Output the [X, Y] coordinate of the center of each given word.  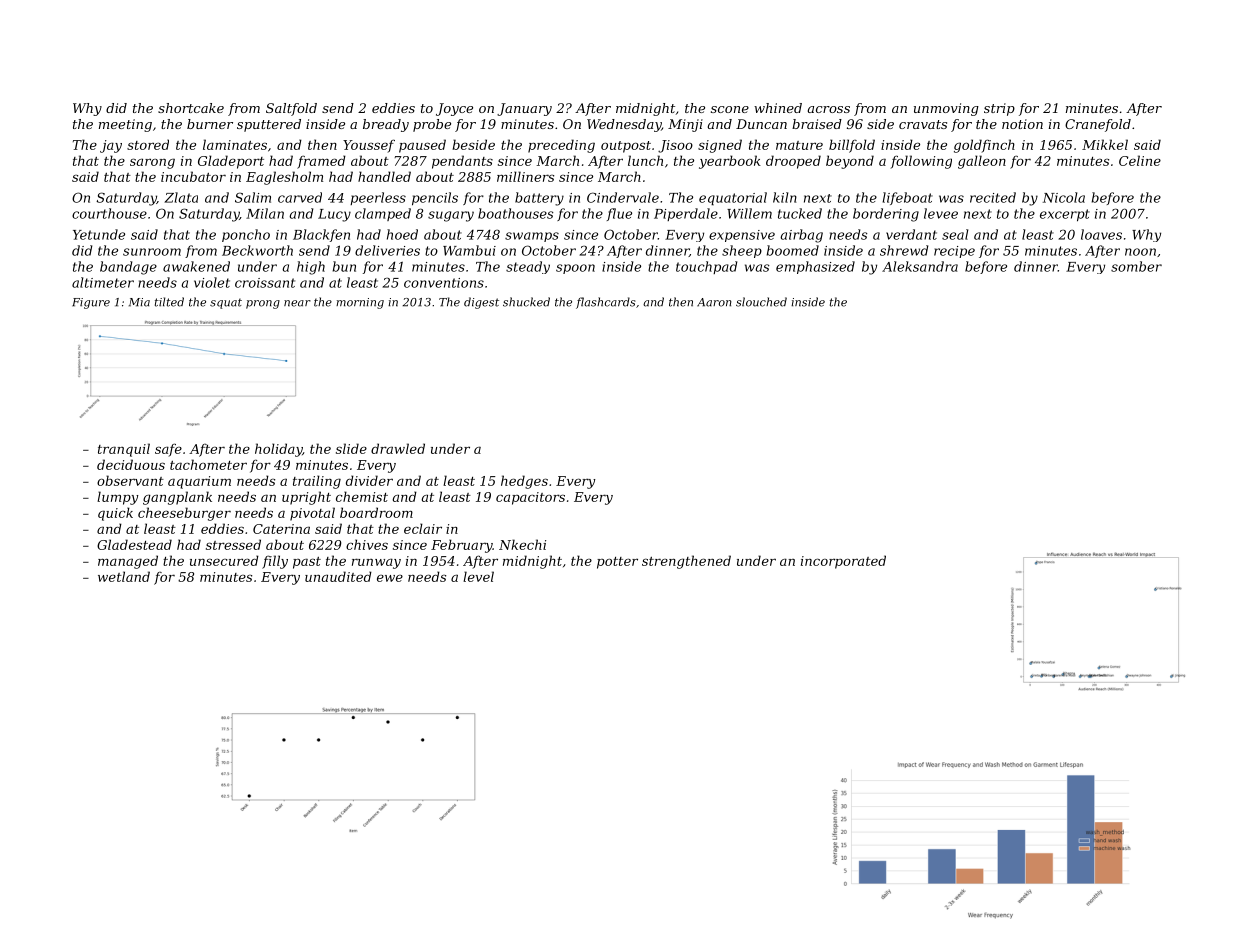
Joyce [454, 109]
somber [1136, 266]
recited [993, 197]
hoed [402, 234]
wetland [124, 576]
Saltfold [291, 109]
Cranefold [1098, 125]
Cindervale [623, 197]
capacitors [530, 498]
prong [263, 304]
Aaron [714, 302]
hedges [524, 482]
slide [351, 448]
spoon [575, 269]
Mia [139, 302]
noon [1140, 252]
